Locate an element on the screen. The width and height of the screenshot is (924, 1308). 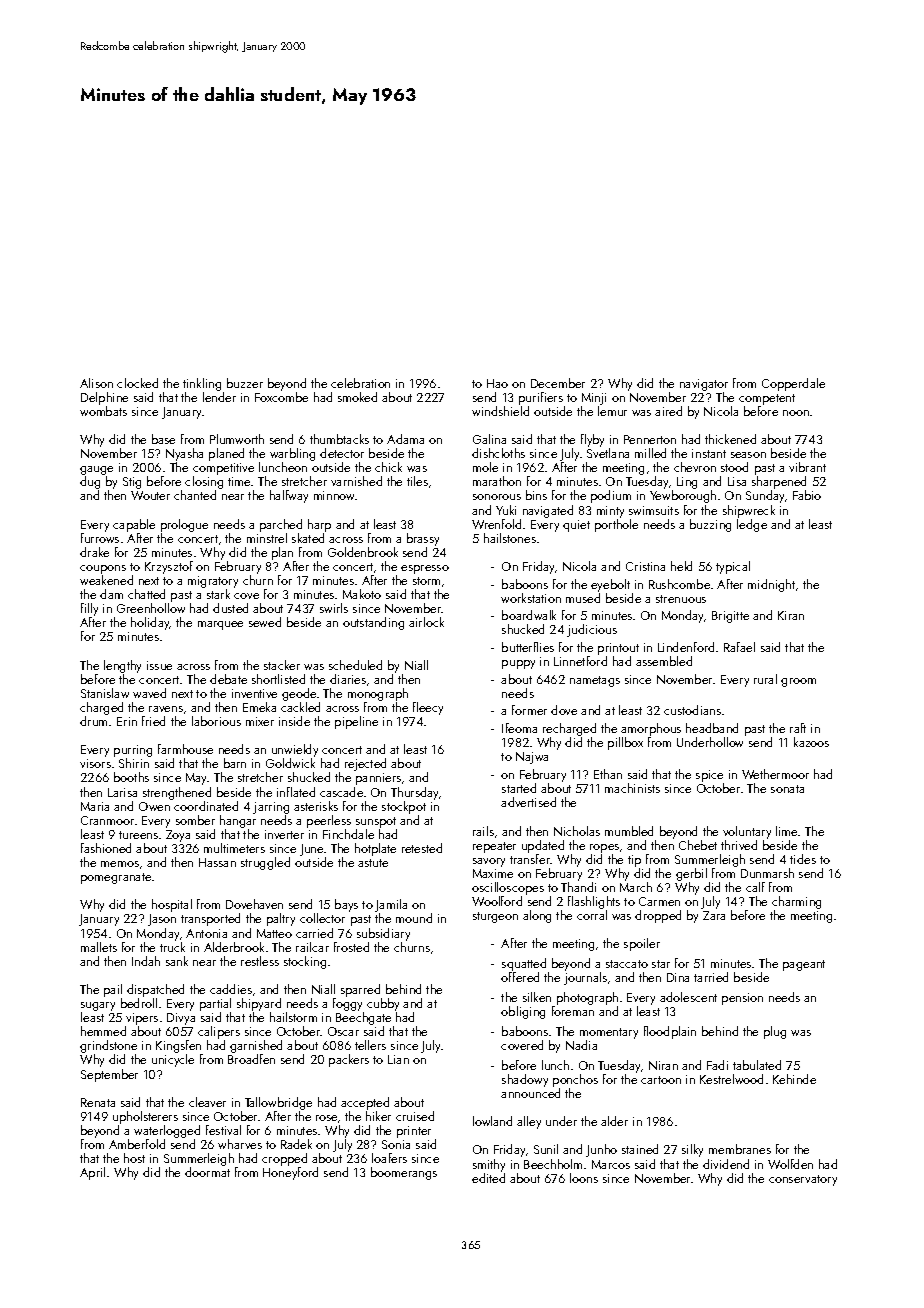
adolescent is located at coordinates (688, 997).
